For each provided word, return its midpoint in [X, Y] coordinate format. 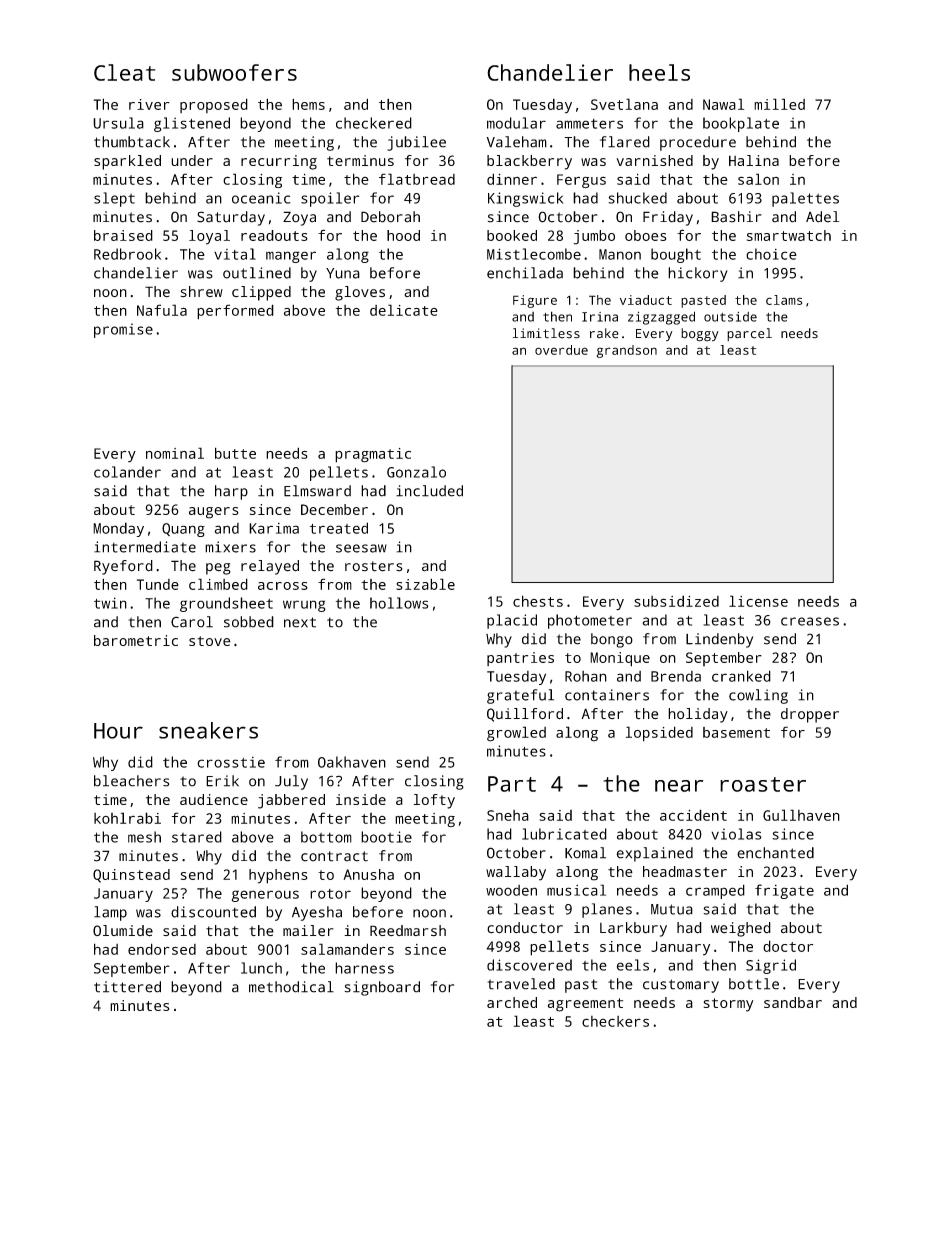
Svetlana [624, 104]
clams [784, 300]
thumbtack [132, 142]
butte [235, 453]
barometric [136, 640]
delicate [404, 310]
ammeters [589, 124]
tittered [127, 987]
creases [810, 621]
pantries [520, 659]
